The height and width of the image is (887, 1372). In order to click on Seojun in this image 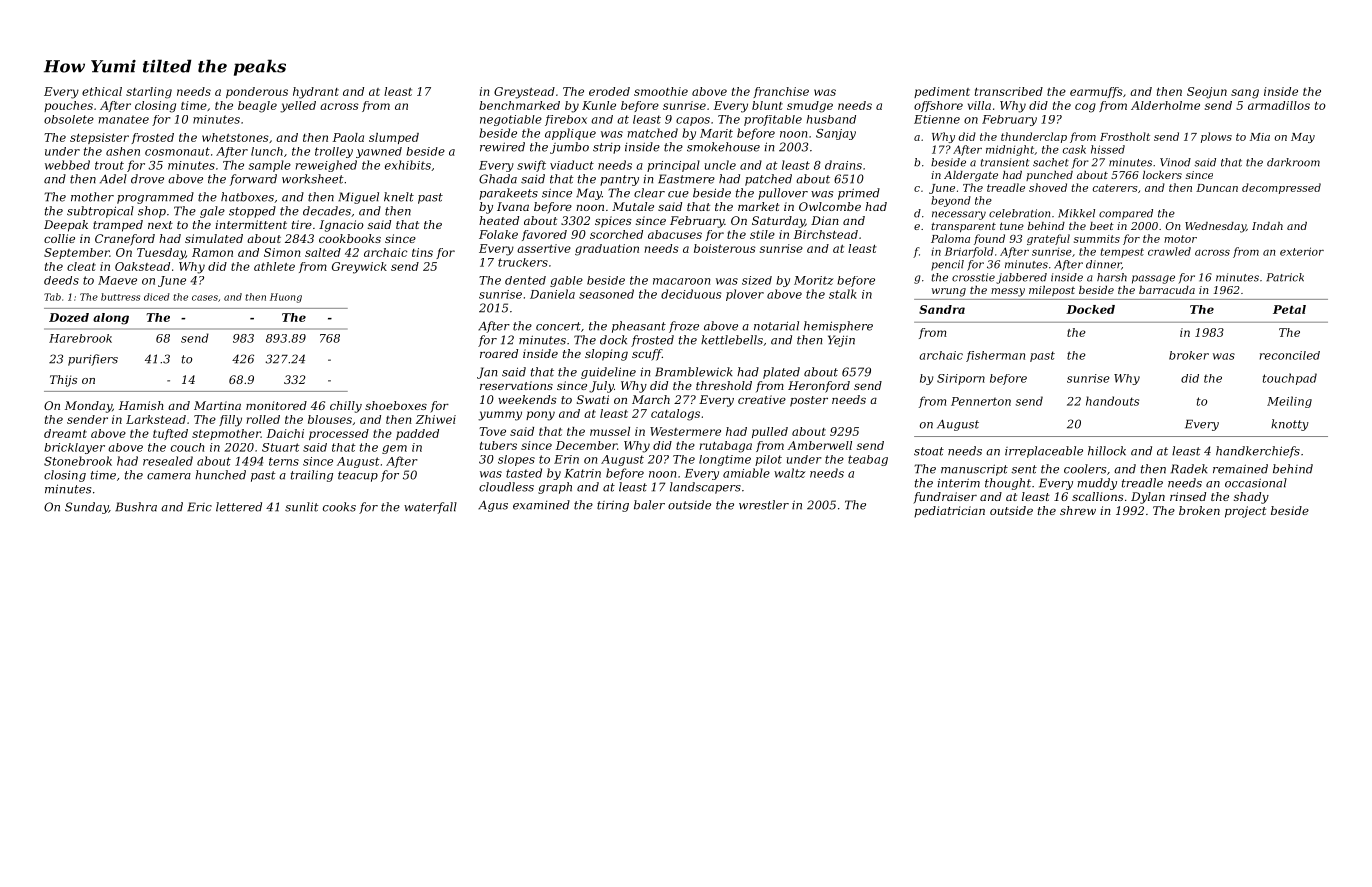, I will do `click(1207, 93)`.
